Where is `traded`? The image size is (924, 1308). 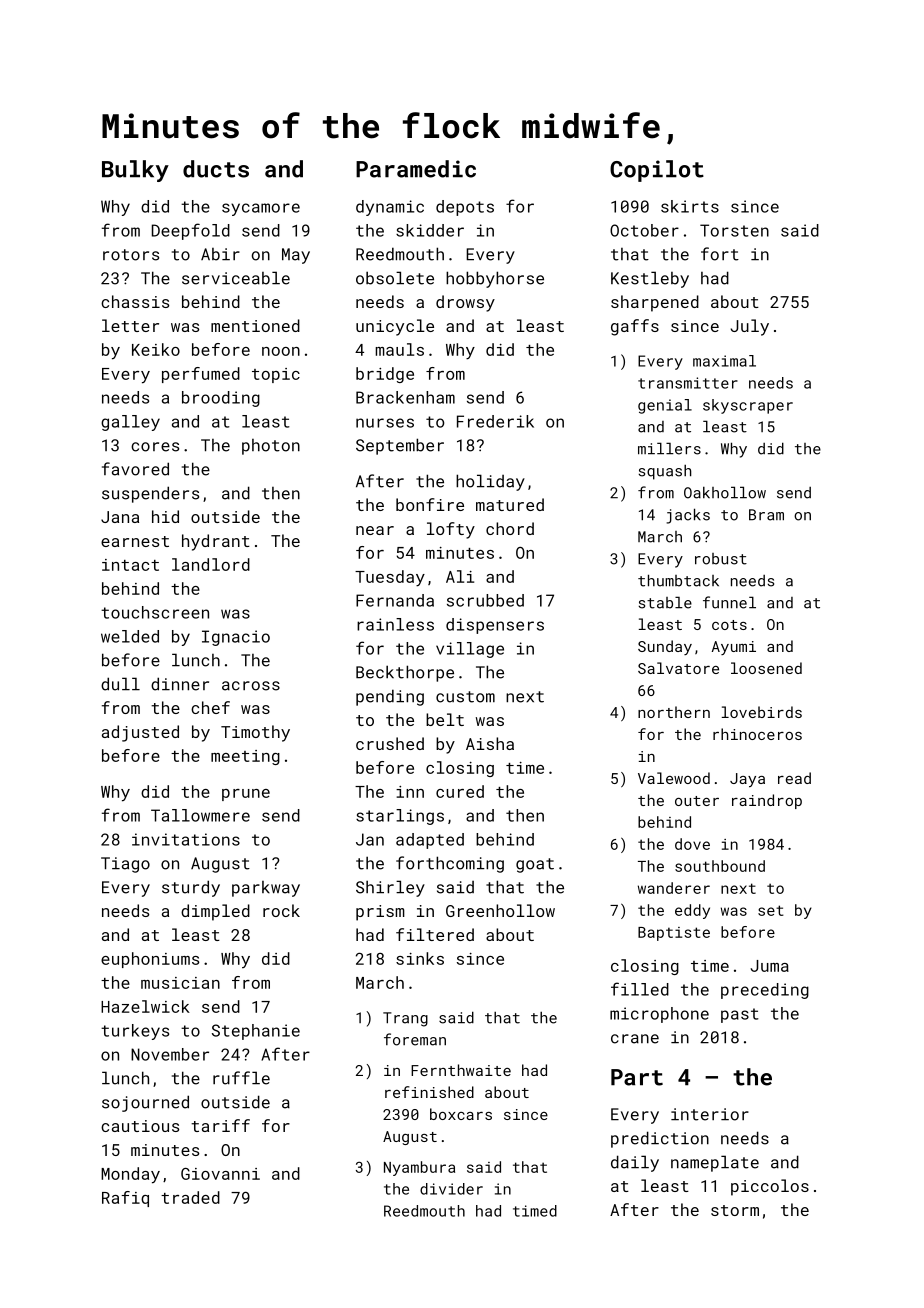
traded is located at coordinates (190, 1197).
